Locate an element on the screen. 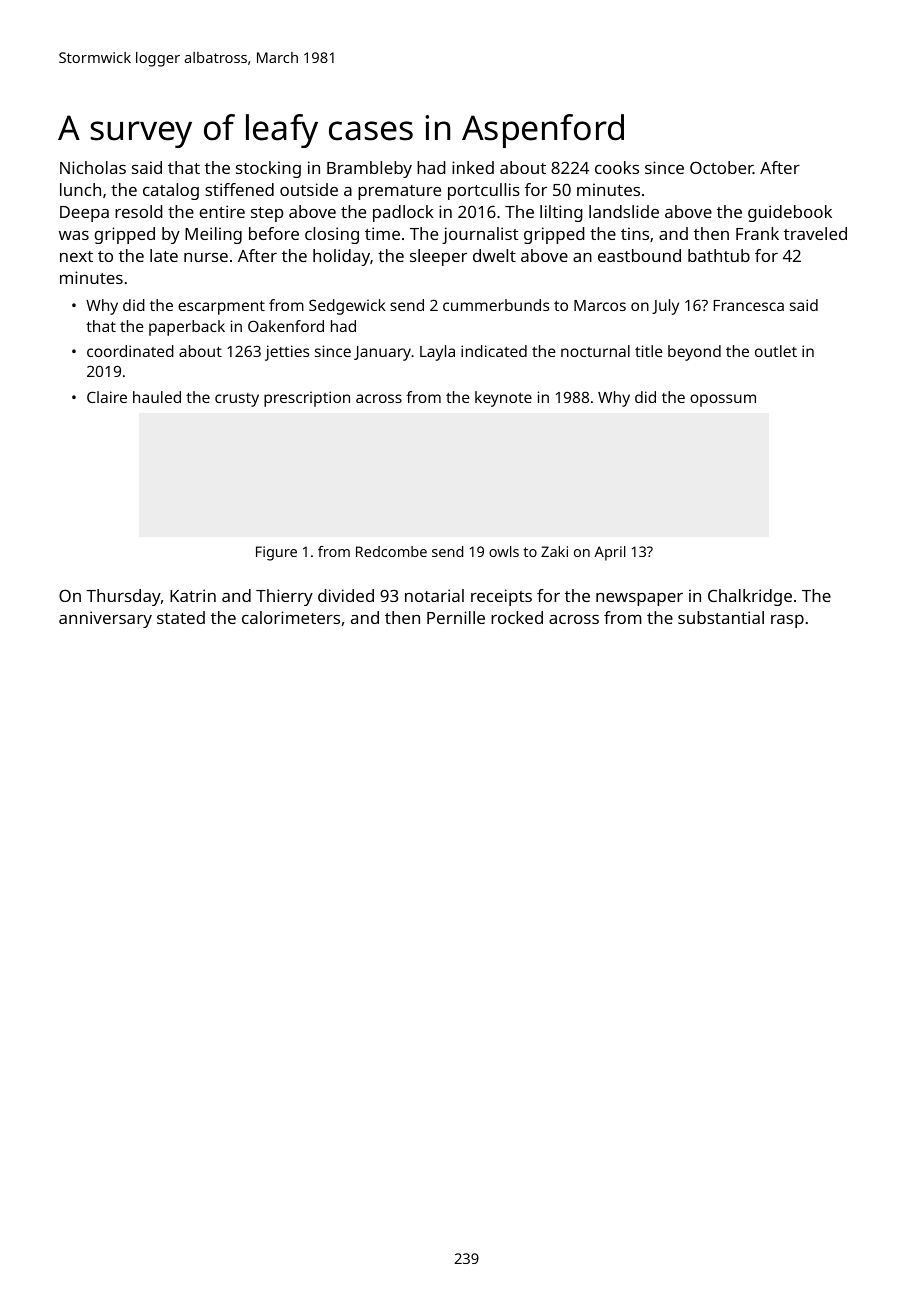  Claire is located at coordinates (107, 397).
